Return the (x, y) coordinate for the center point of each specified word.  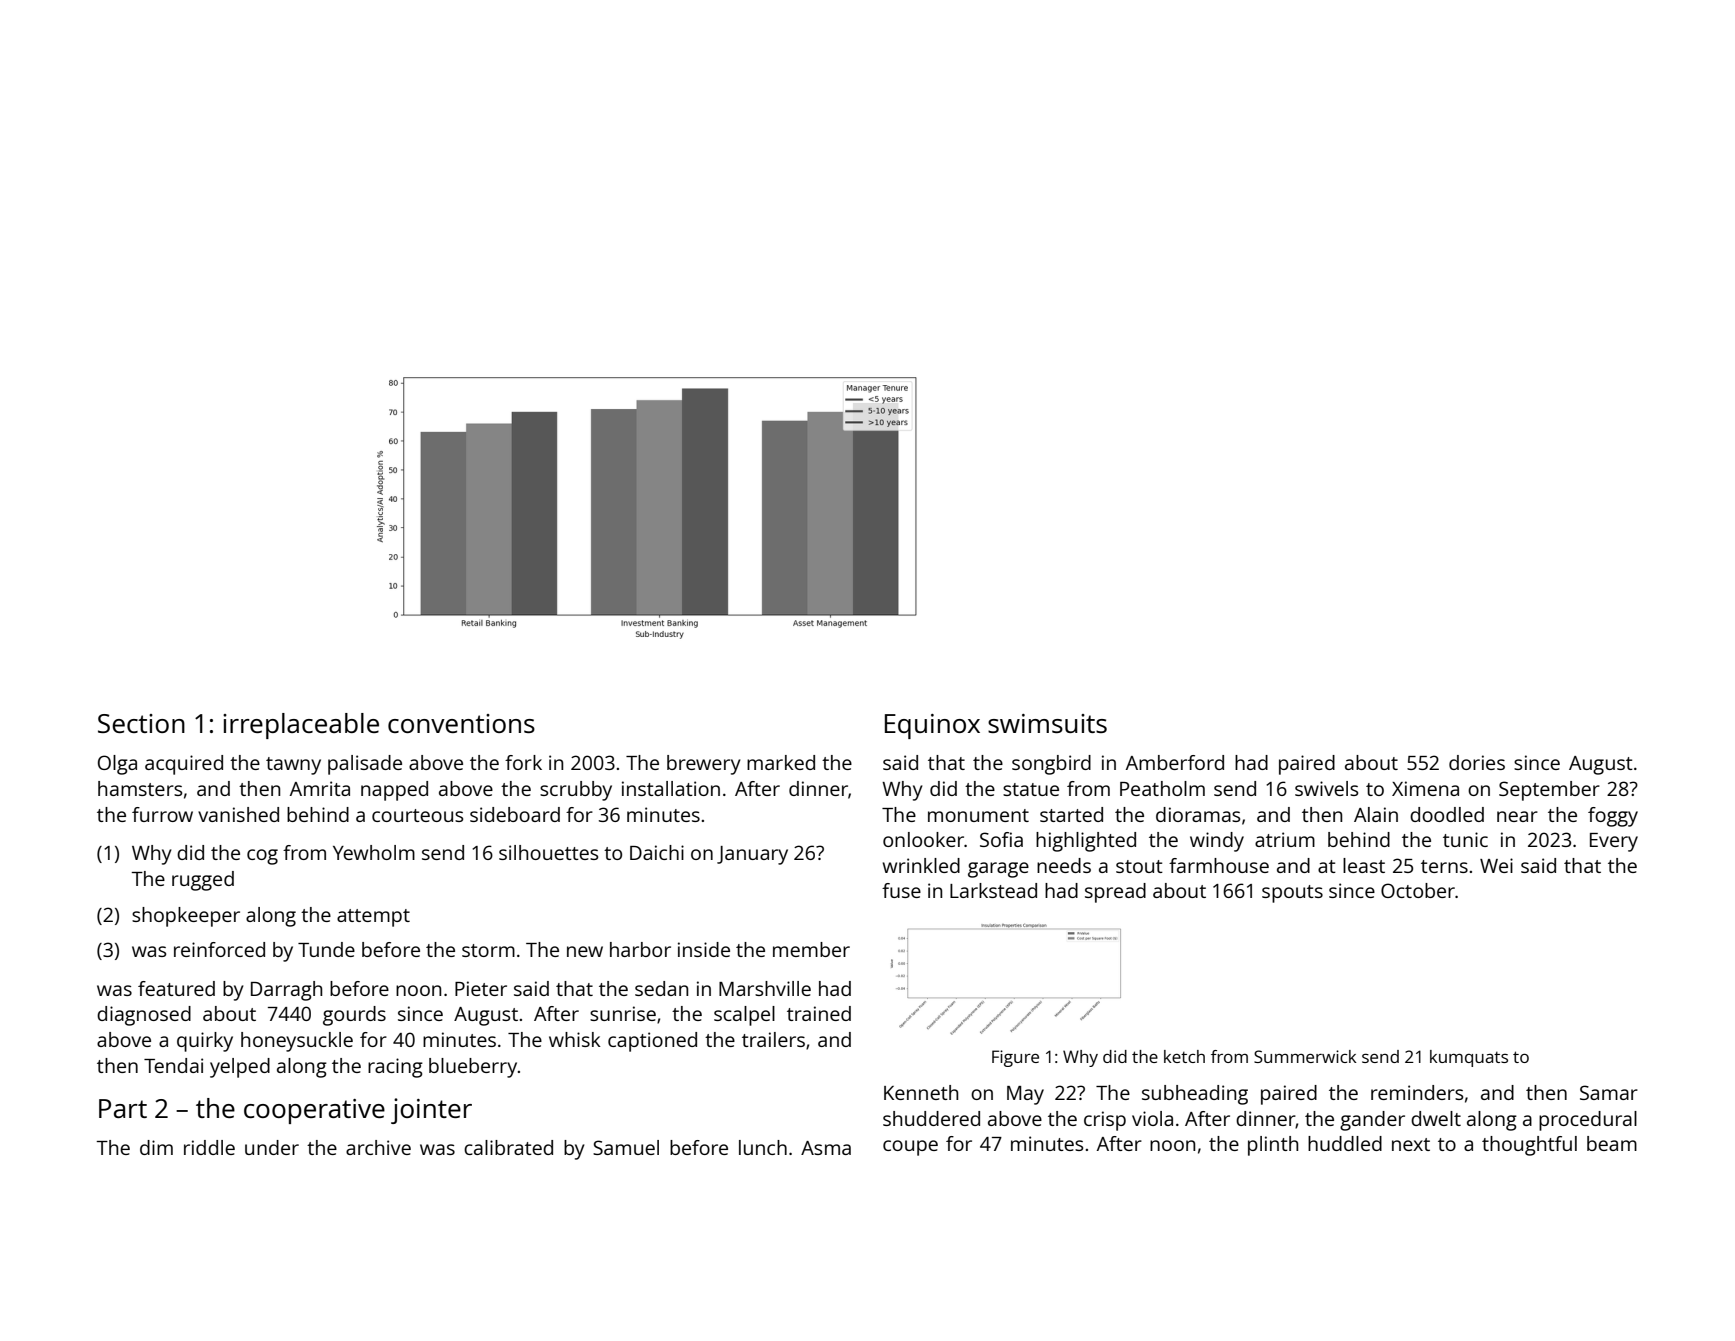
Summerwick (1305, 1056)
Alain (1376, 814)
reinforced (219, 949)
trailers (773, 1039)
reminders (1417, 1092)
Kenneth (921, 1092)
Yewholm (374, 852)
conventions (461, 723)
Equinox (932, 726)
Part (123, 1108)
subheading (1195, 1095)
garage (998, 870)
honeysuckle (297, 1042)
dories (1477, 762)
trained (819, 1013)
